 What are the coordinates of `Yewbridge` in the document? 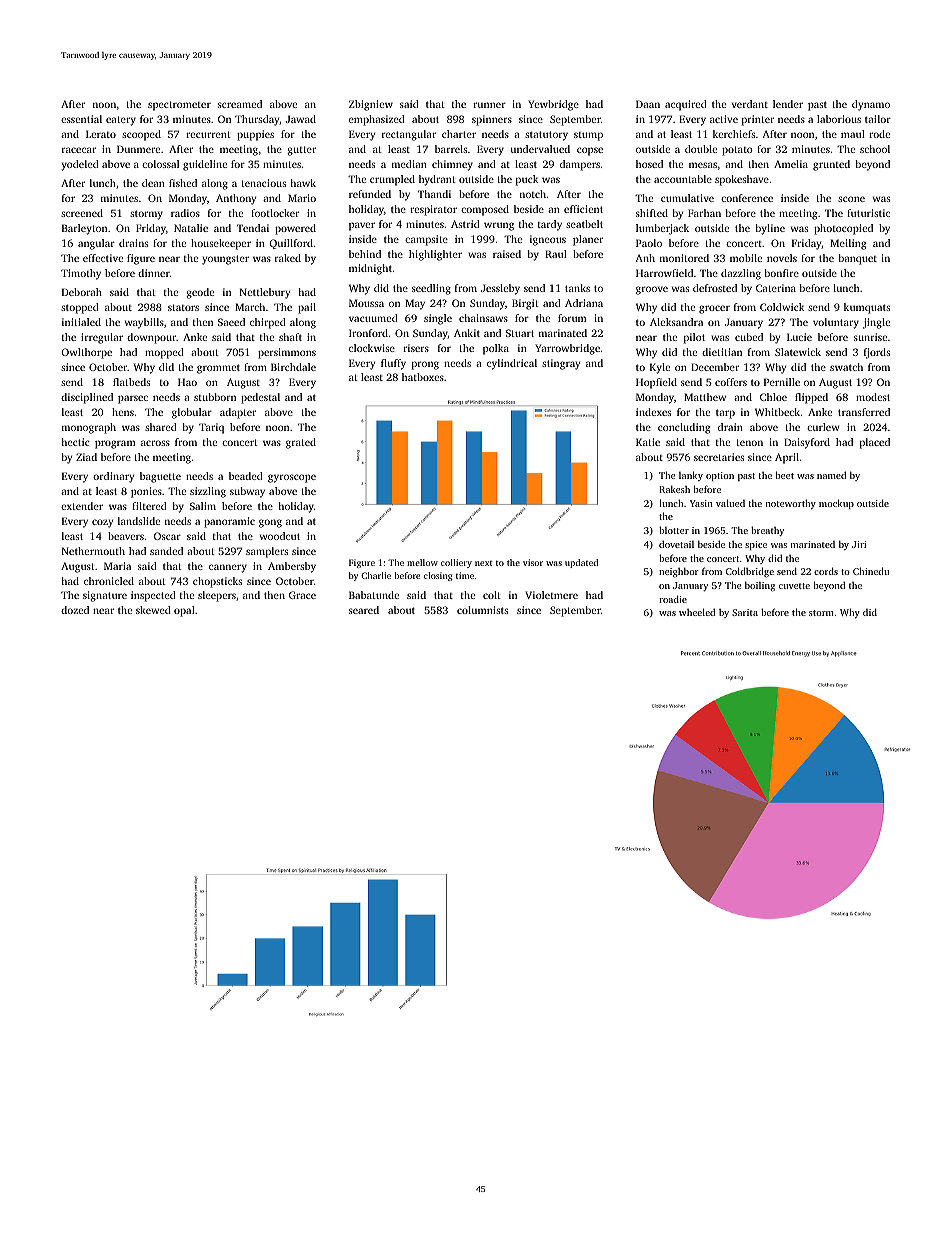 It's located at (553, 105).
